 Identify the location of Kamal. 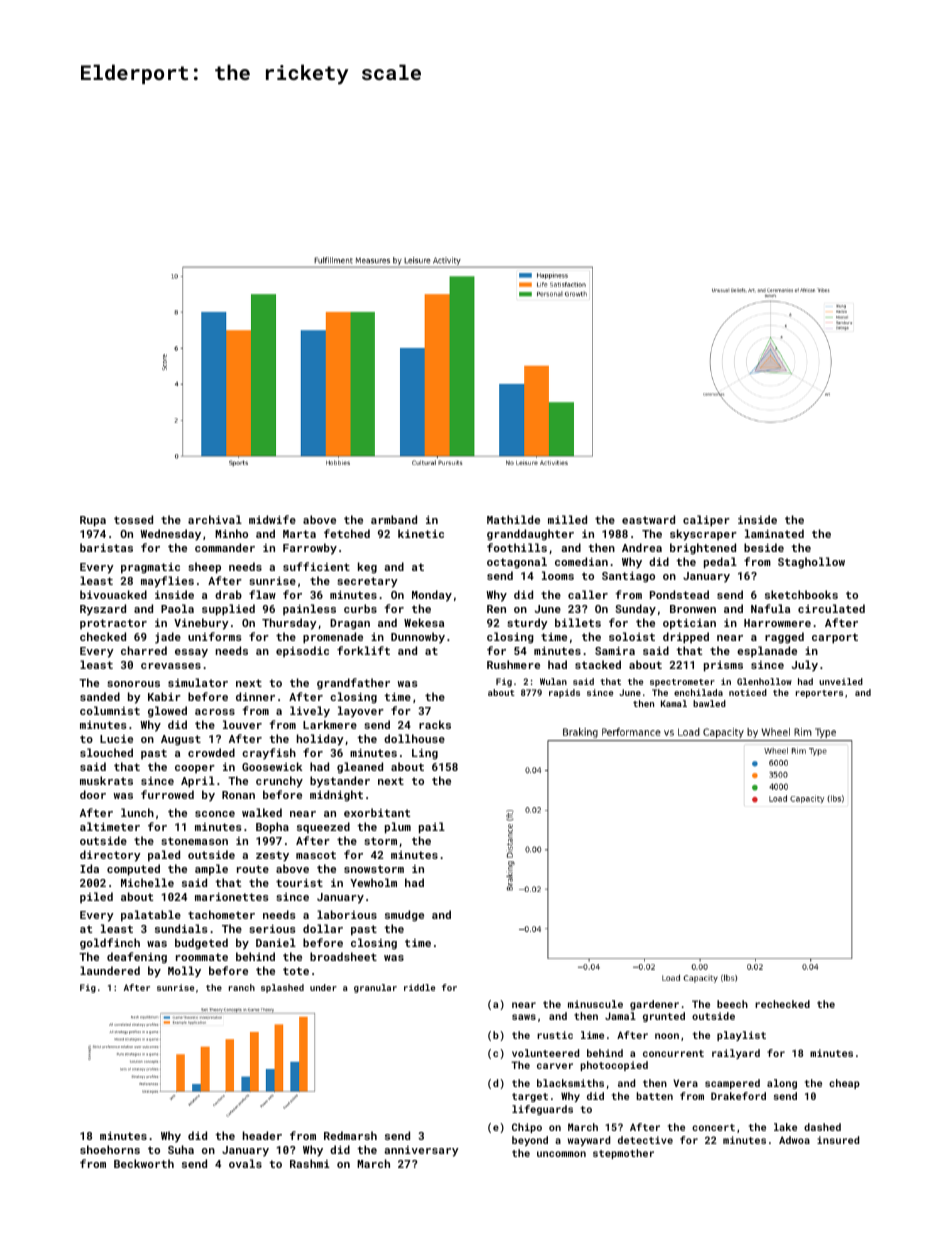
(674, 703).
